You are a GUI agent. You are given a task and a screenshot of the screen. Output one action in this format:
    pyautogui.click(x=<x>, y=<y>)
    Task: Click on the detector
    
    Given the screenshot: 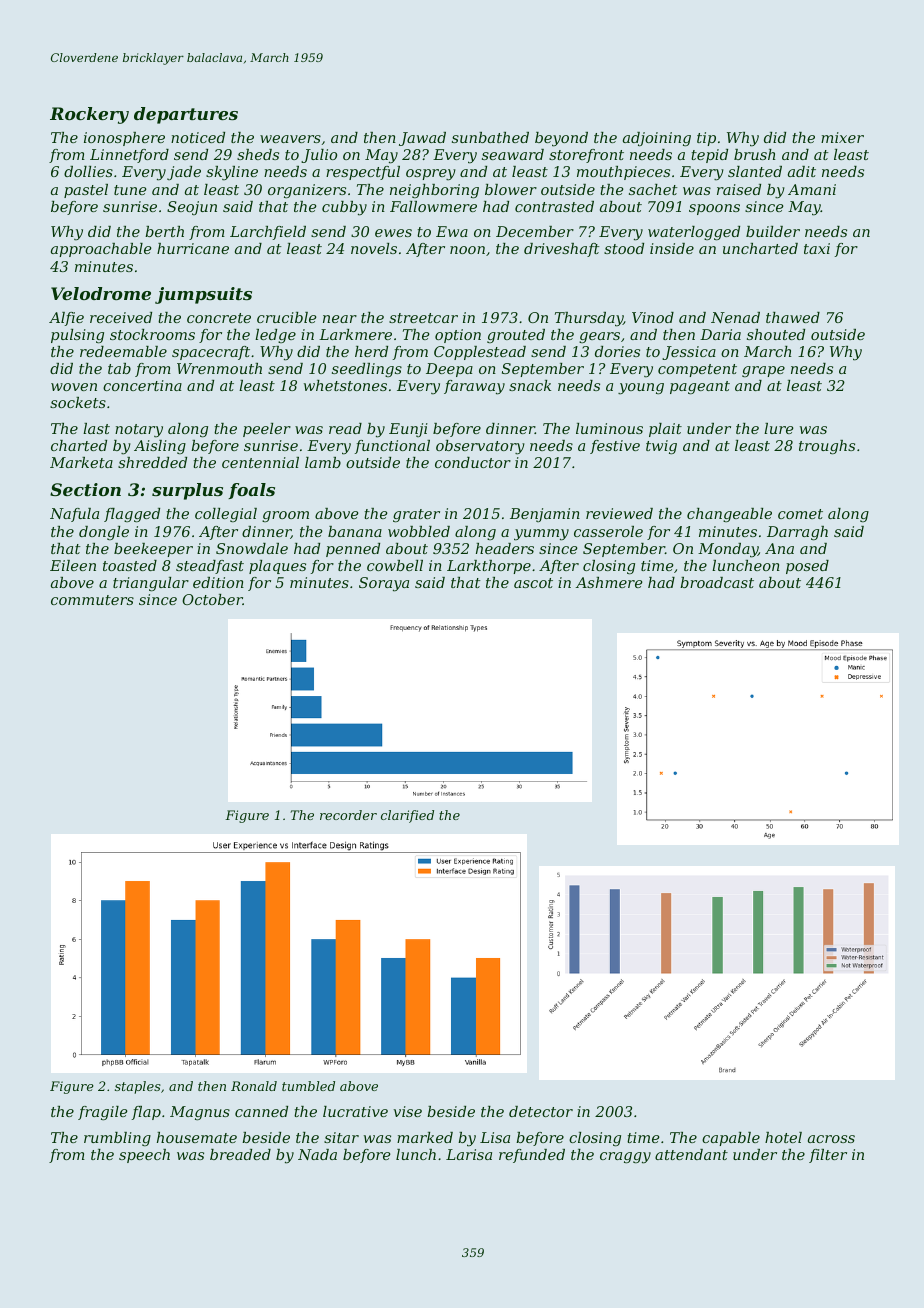 What is the action you would take?
    pyautogui.click(x=541, y=1111)
